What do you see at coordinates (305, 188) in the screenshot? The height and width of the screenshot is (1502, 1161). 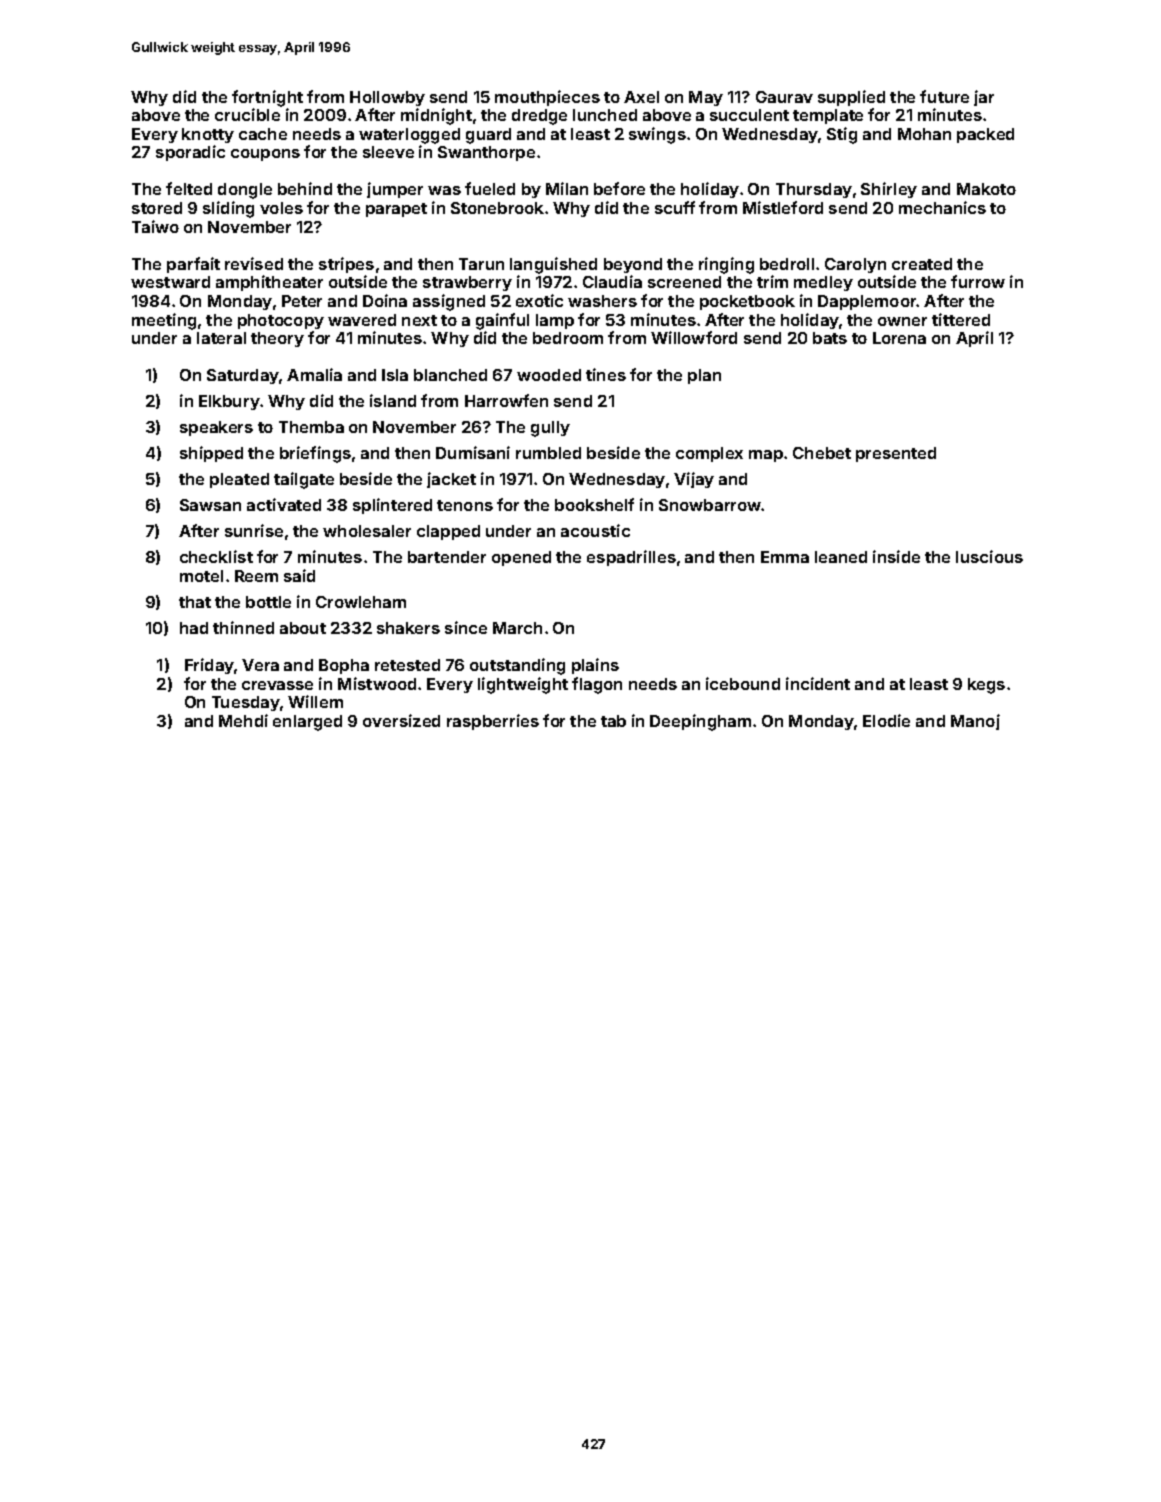 I see `behind` at bounding box center [305, 188].
